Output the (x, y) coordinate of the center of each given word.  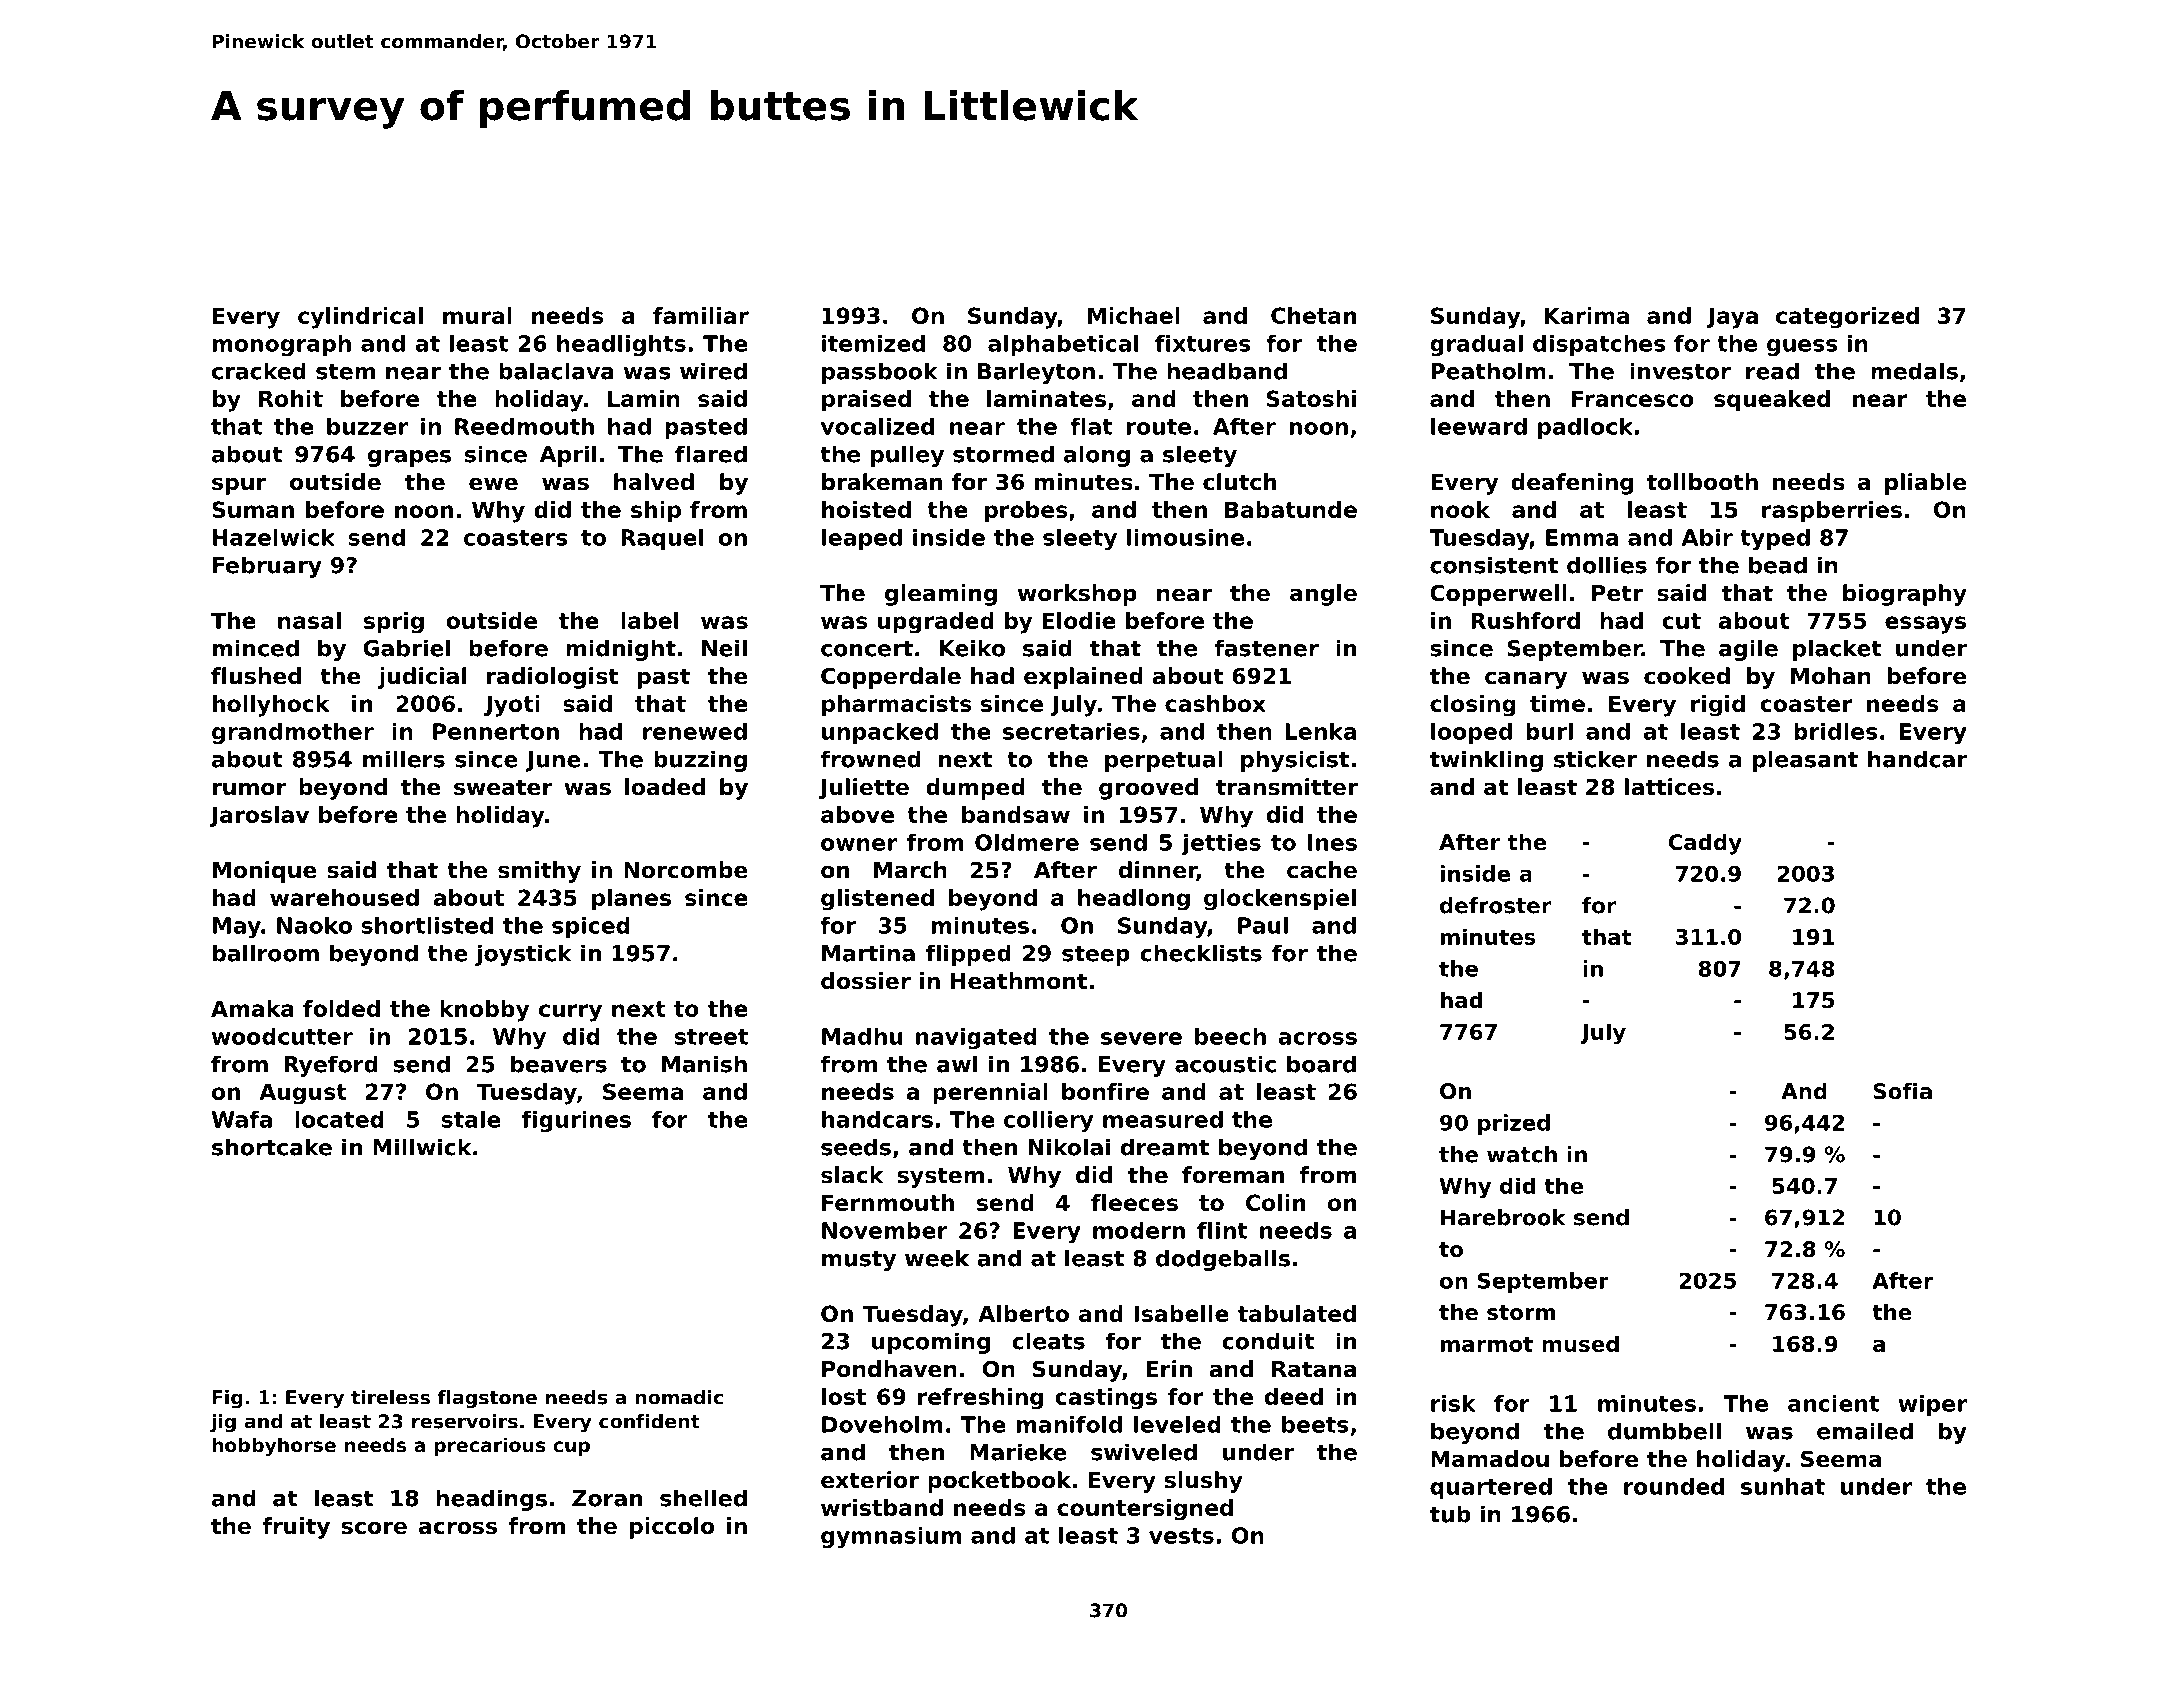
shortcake (272, 1147)
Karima (1587, 315)
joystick (523, 955)
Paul (1263, 925)
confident (649, 1421)
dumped (975, 789)
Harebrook (1503, 1217)
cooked (1687, 676)
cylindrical (360, 318)
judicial (422, 678)
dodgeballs (1223, 1260)
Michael (1134, 315)
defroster (1495, 905)
